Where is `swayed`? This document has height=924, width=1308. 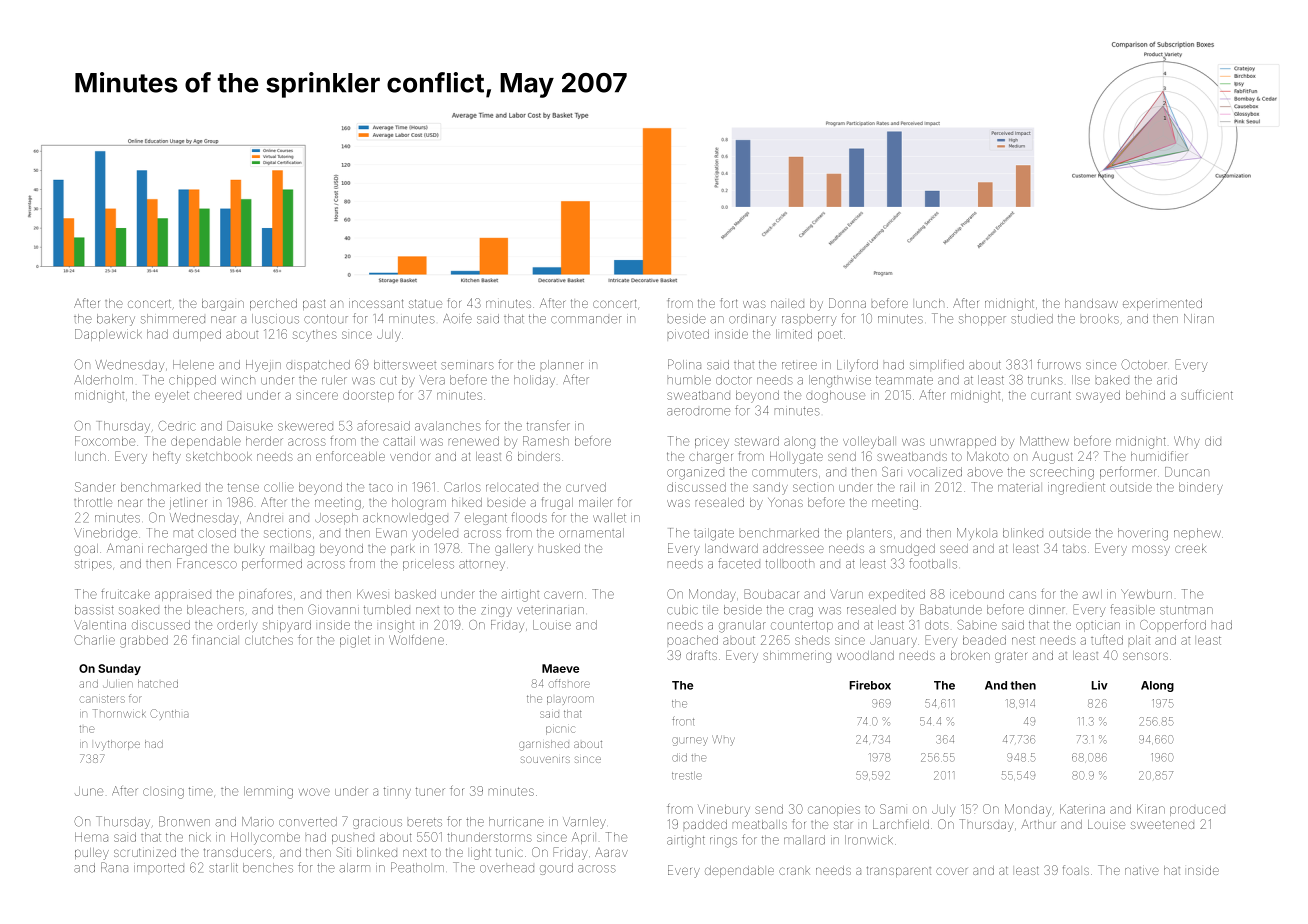
swayed is located at coordinates (1098, 396).
